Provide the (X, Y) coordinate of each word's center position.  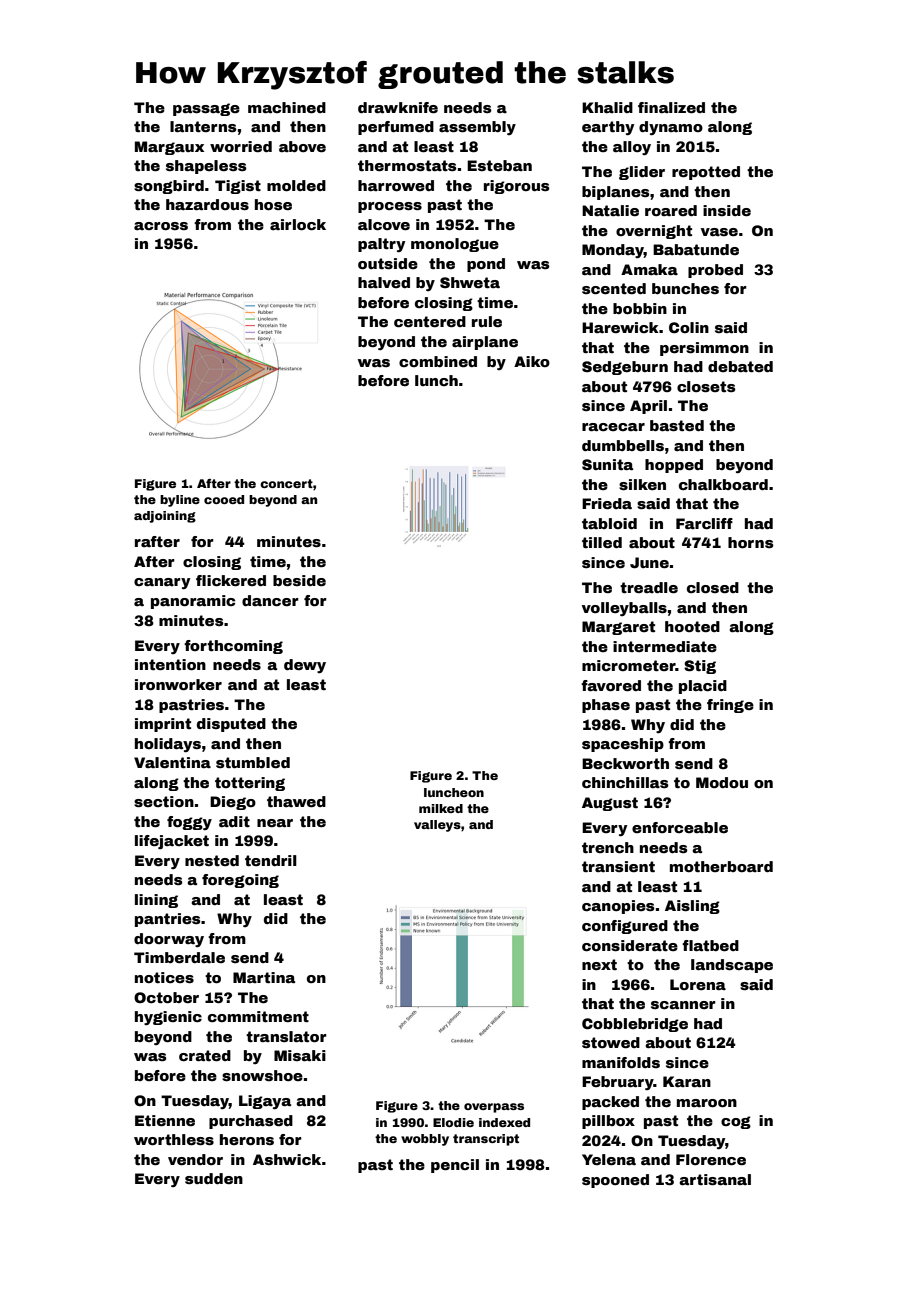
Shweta (470, 282)
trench (608, 847)
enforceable (680, 827)
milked (441, 808)
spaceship (623, 745)
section (164, 801)
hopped (674, 466)
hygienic (168, 1018)
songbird (169, 187)
